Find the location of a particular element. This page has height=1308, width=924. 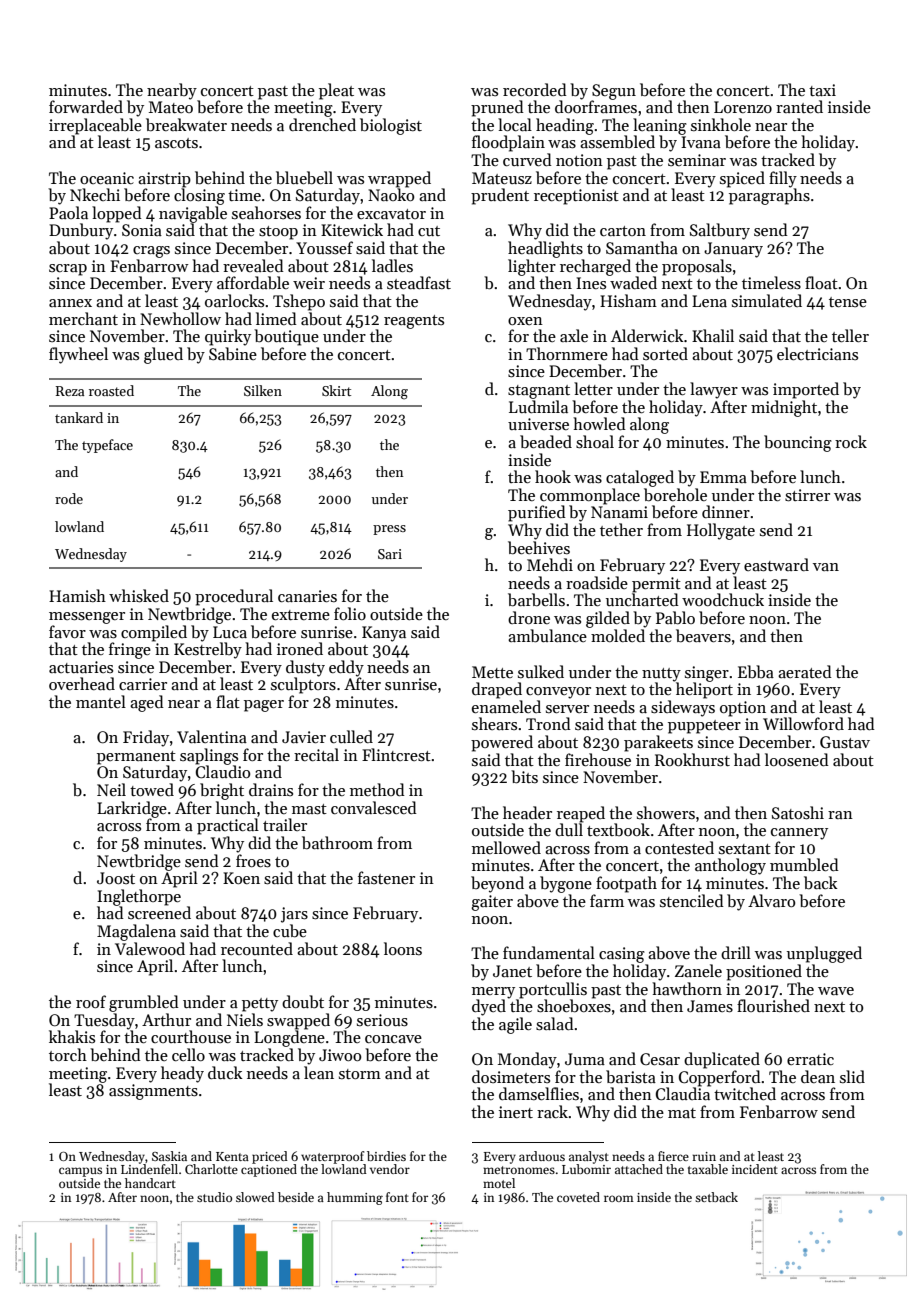

bouncing is located at coordinates (798, 443).
